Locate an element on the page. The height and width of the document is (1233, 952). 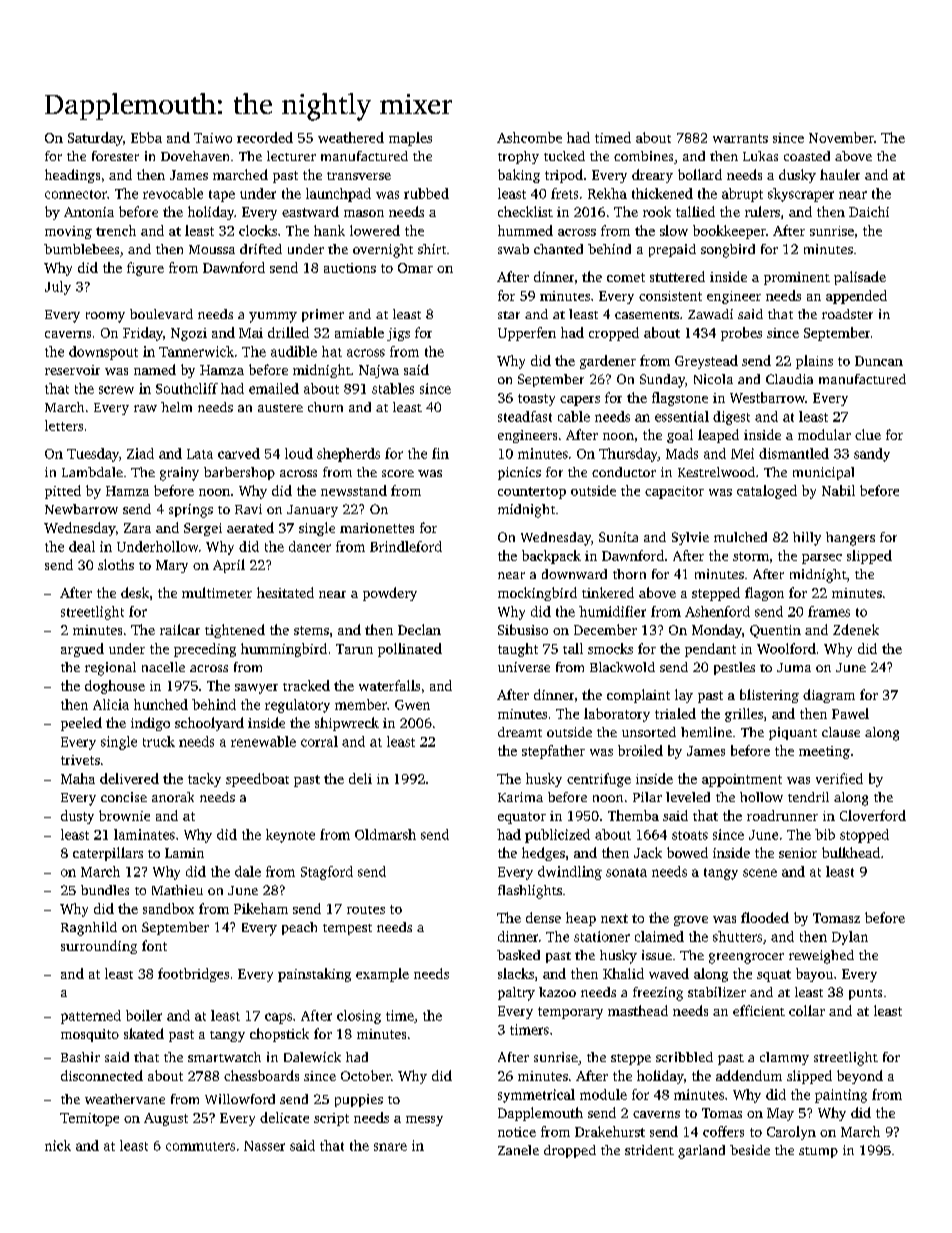
snare is located at coordinates (390, 1147).
